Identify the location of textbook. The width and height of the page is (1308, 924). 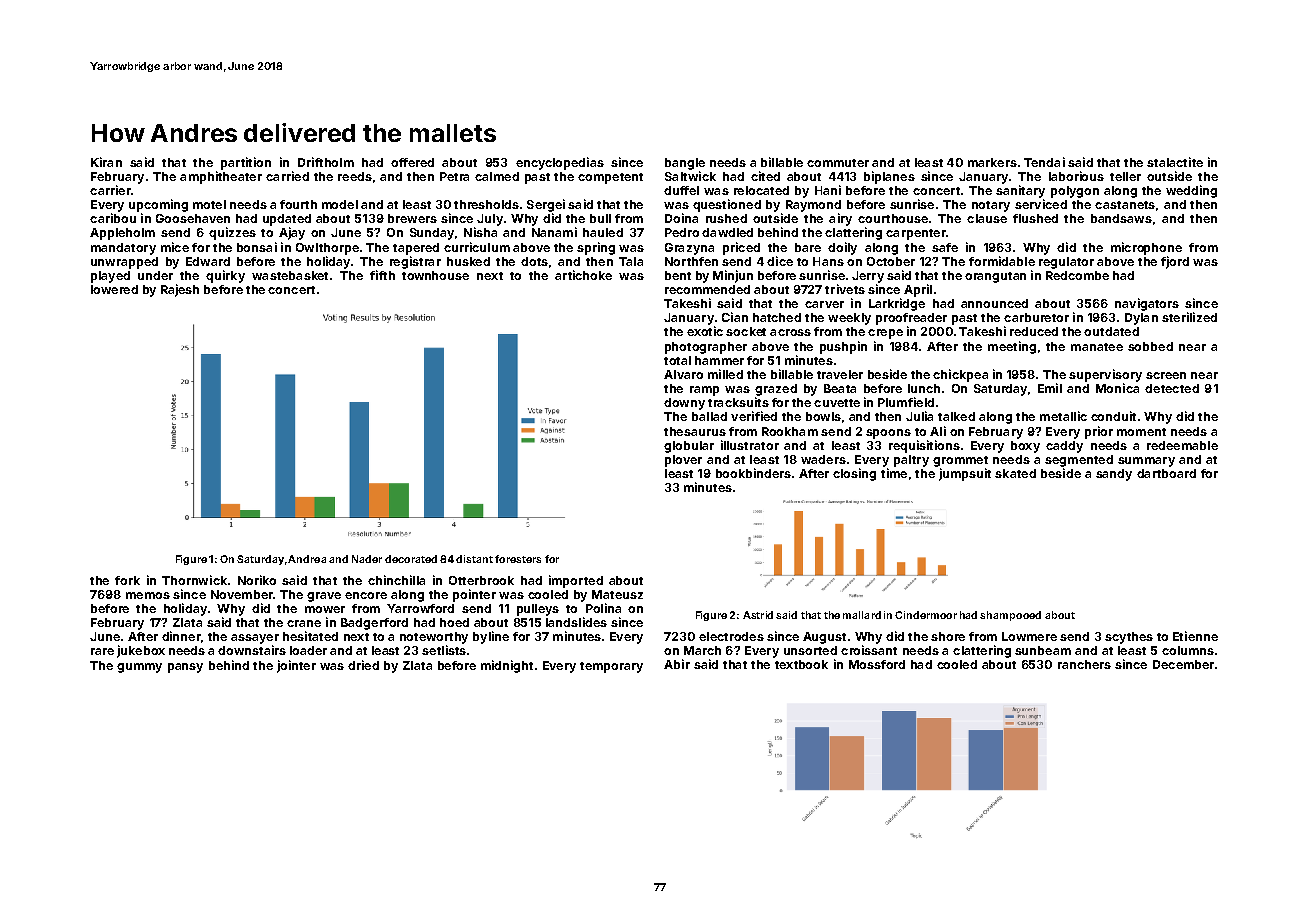
(801, 664).
